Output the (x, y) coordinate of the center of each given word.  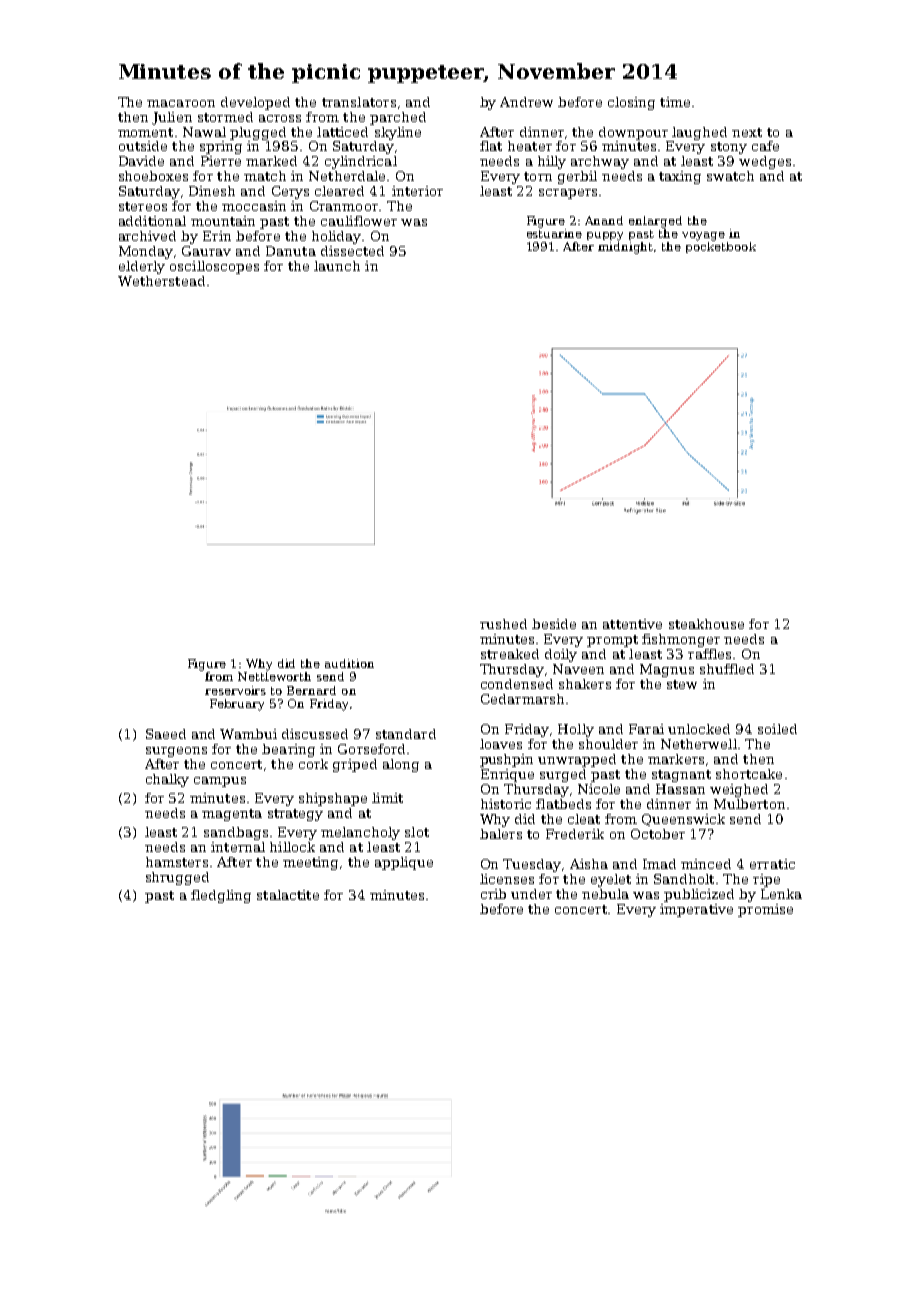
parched (398, 118)
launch (337, 266)
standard (406, 734)
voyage (703, 236)
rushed (503, 624)
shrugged (177, 878)
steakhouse (706, 624)
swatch (730, 176)
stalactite (288, 895)
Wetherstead (161, 281)
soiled (777, 729)
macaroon (181, 103)
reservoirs (235, 690)
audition (349, 663)
